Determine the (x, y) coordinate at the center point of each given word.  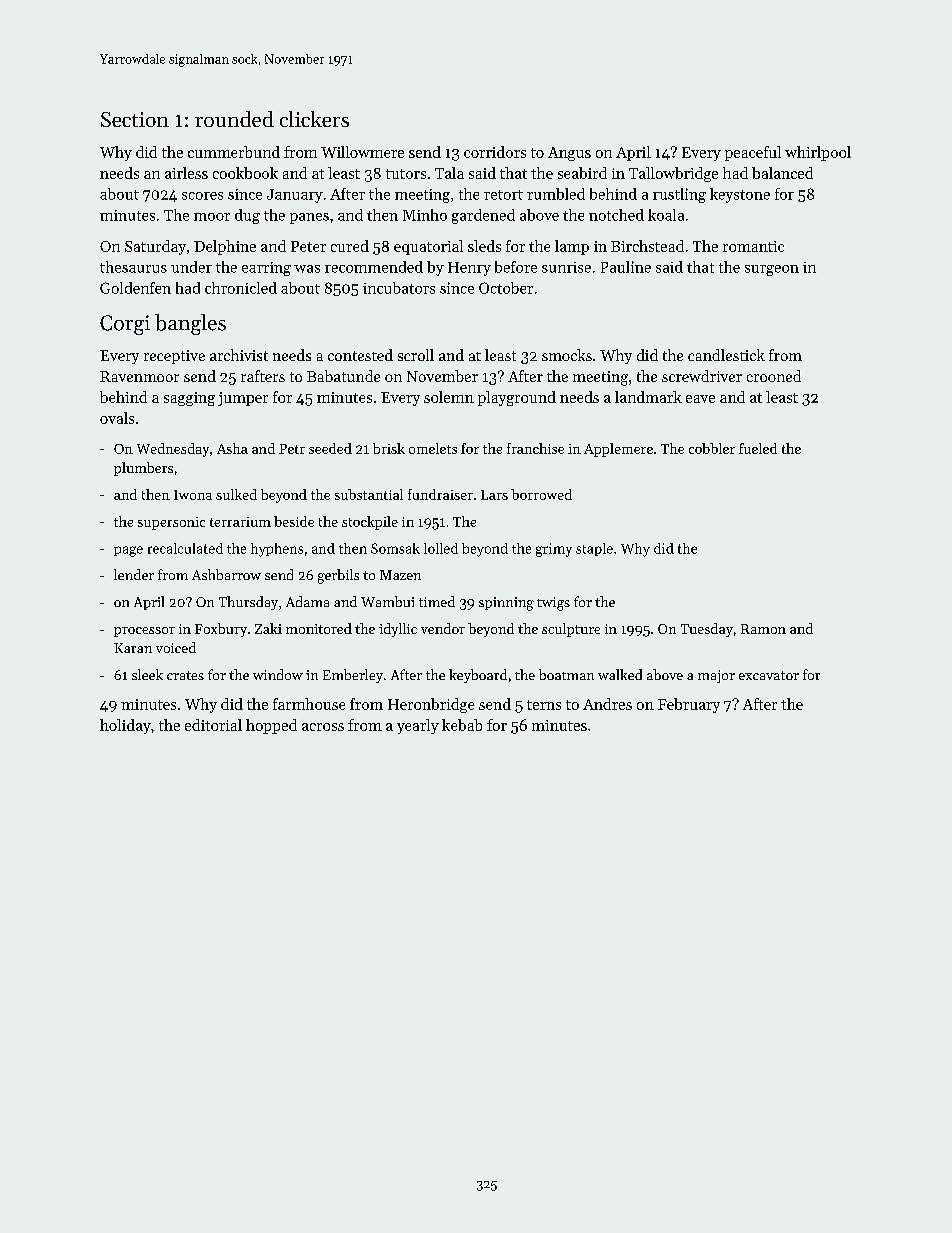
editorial (213, 725)
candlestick (726, 355)
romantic (753, 246)
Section (135, 119)
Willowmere (362, 152)
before (516, 267)
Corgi (125, 325)
